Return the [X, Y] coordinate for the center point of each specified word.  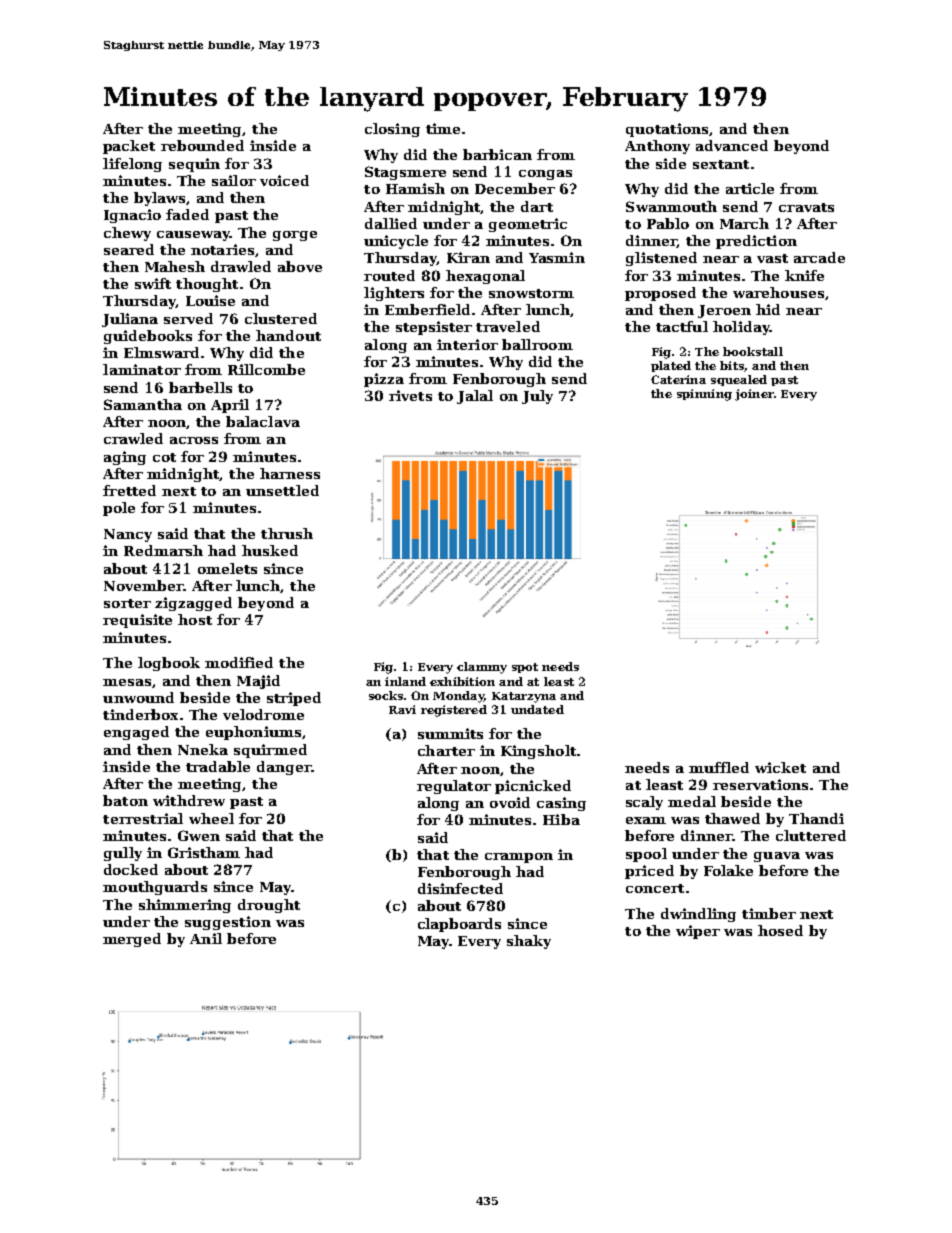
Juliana [130, 320]
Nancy [128, 535]
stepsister [434, 328]
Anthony [657, 147]
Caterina [678, 379]
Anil [206, 938]
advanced [732, 145]
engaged [136, 733]
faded [187, 214]
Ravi [402, 709]
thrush [287, 533]
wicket [780, 767]
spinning [704, 395]
